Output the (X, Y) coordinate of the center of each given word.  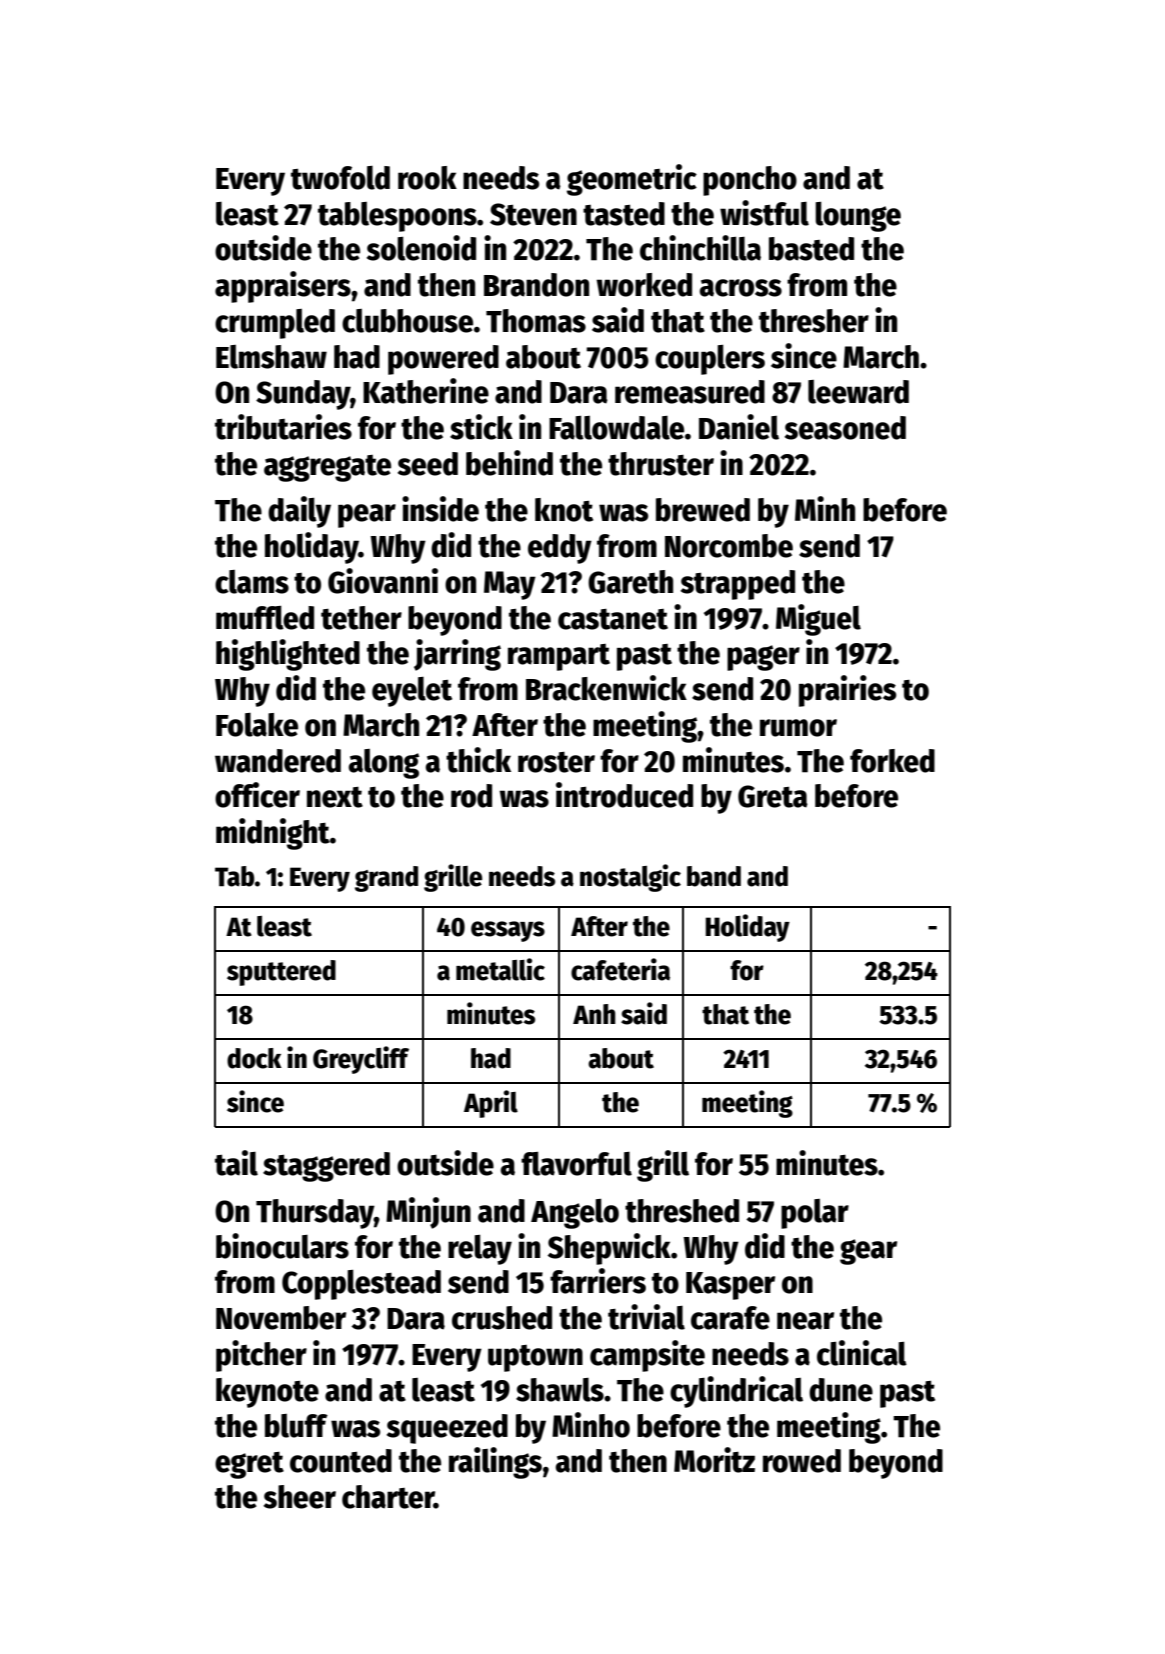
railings (495, 1463)
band (714, 876)
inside (440, 509)
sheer (300, 1497)
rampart (559, 657)
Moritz (714, 1460)
